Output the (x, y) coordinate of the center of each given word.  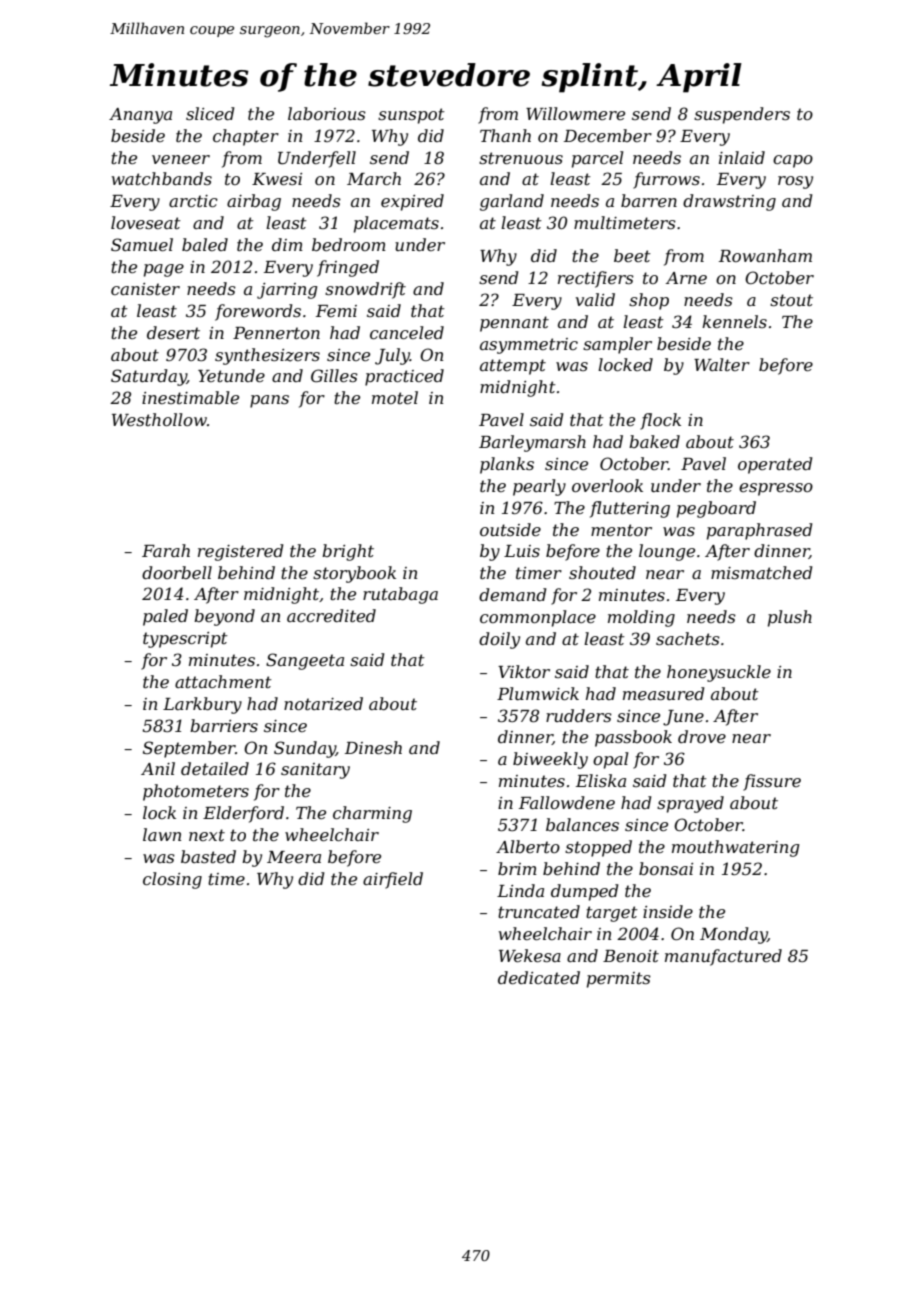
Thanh (505, 135)
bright (348, 552)
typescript (185, 640)
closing (172, 880)
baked (654, 441)
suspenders (742, 115)
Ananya (140, 116)
